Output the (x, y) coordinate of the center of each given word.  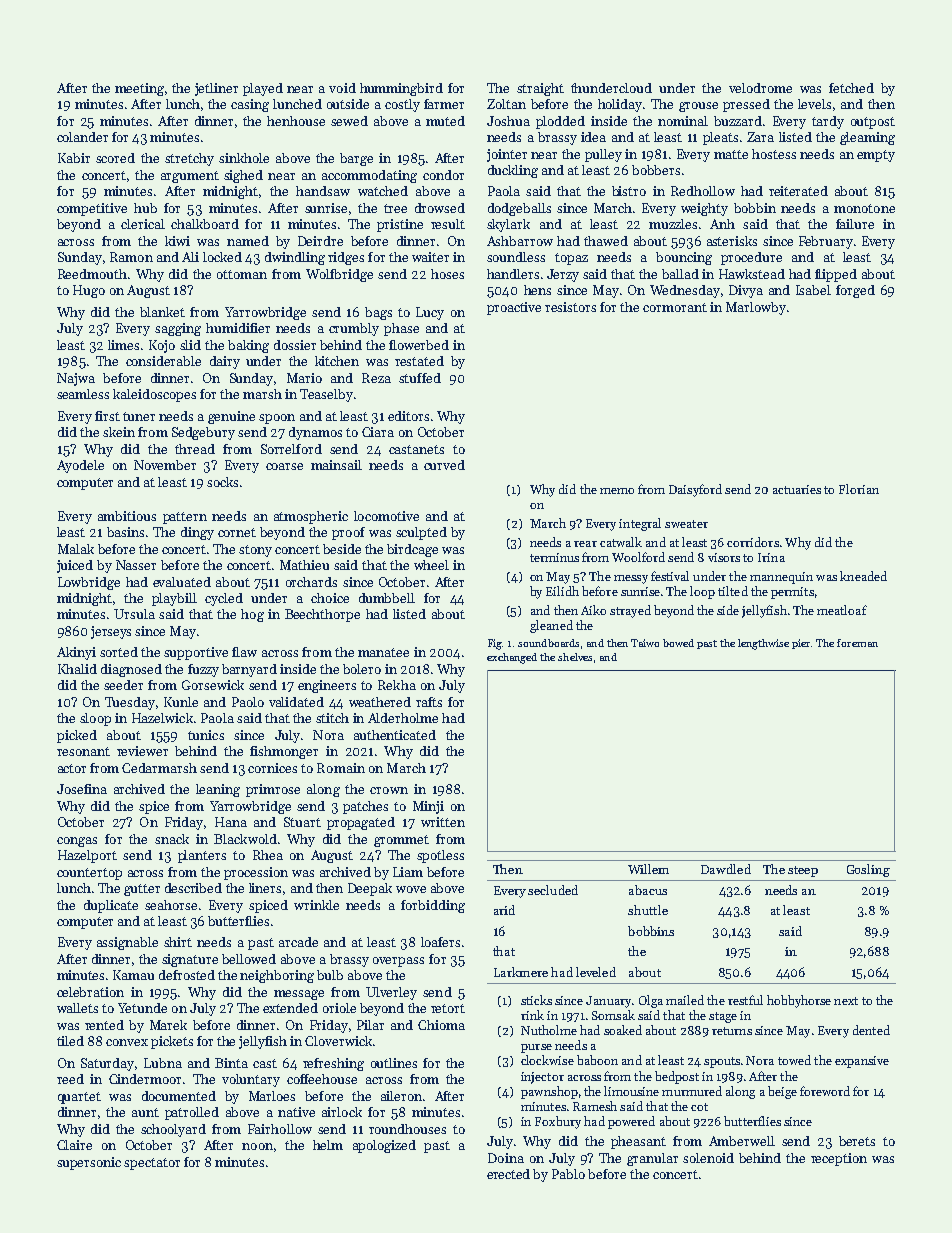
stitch (332, 718)
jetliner (216, 89)
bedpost (677, 1077)
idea (593, 137)
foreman (857, 643)
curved (444, 465)
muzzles (673, 224)
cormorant (675, 307)
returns (732, 1031)
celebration (90, 992)
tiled (70, 1041)
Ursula (134, 614)
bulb (330, 975)
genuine (231, 417)
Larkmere (521, 972)
